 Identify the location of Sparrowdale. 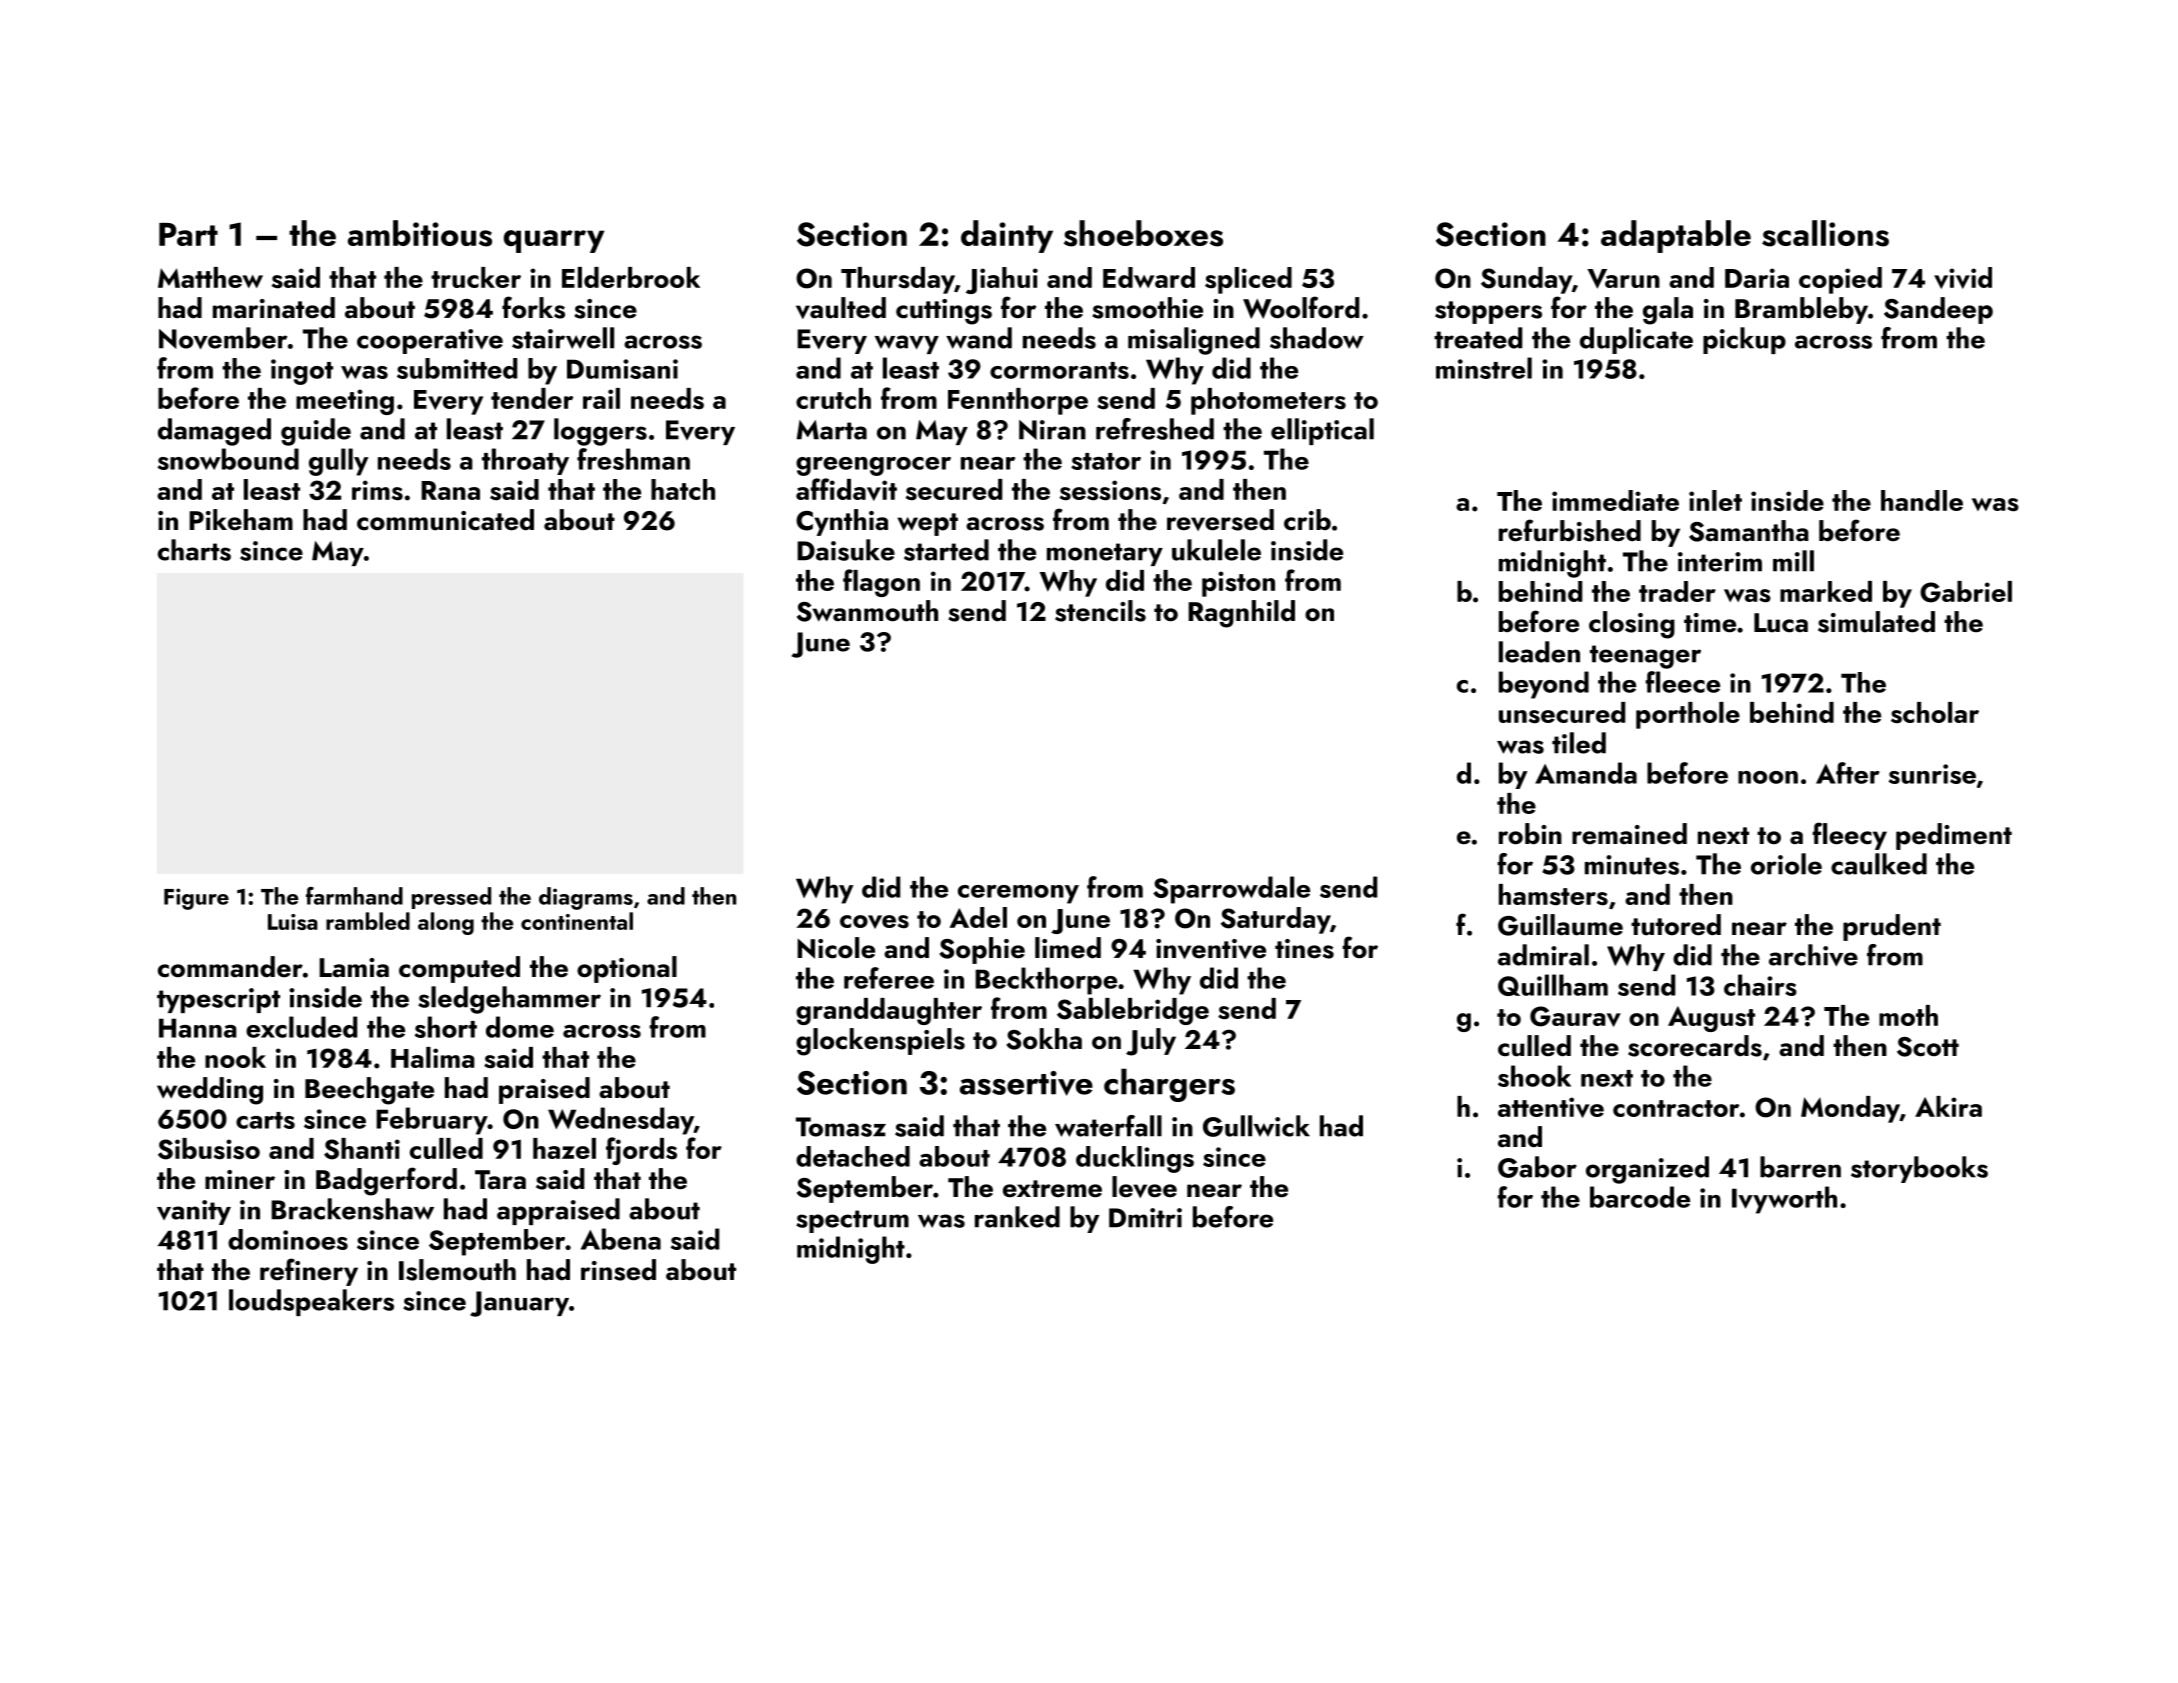
(1231, 890).
